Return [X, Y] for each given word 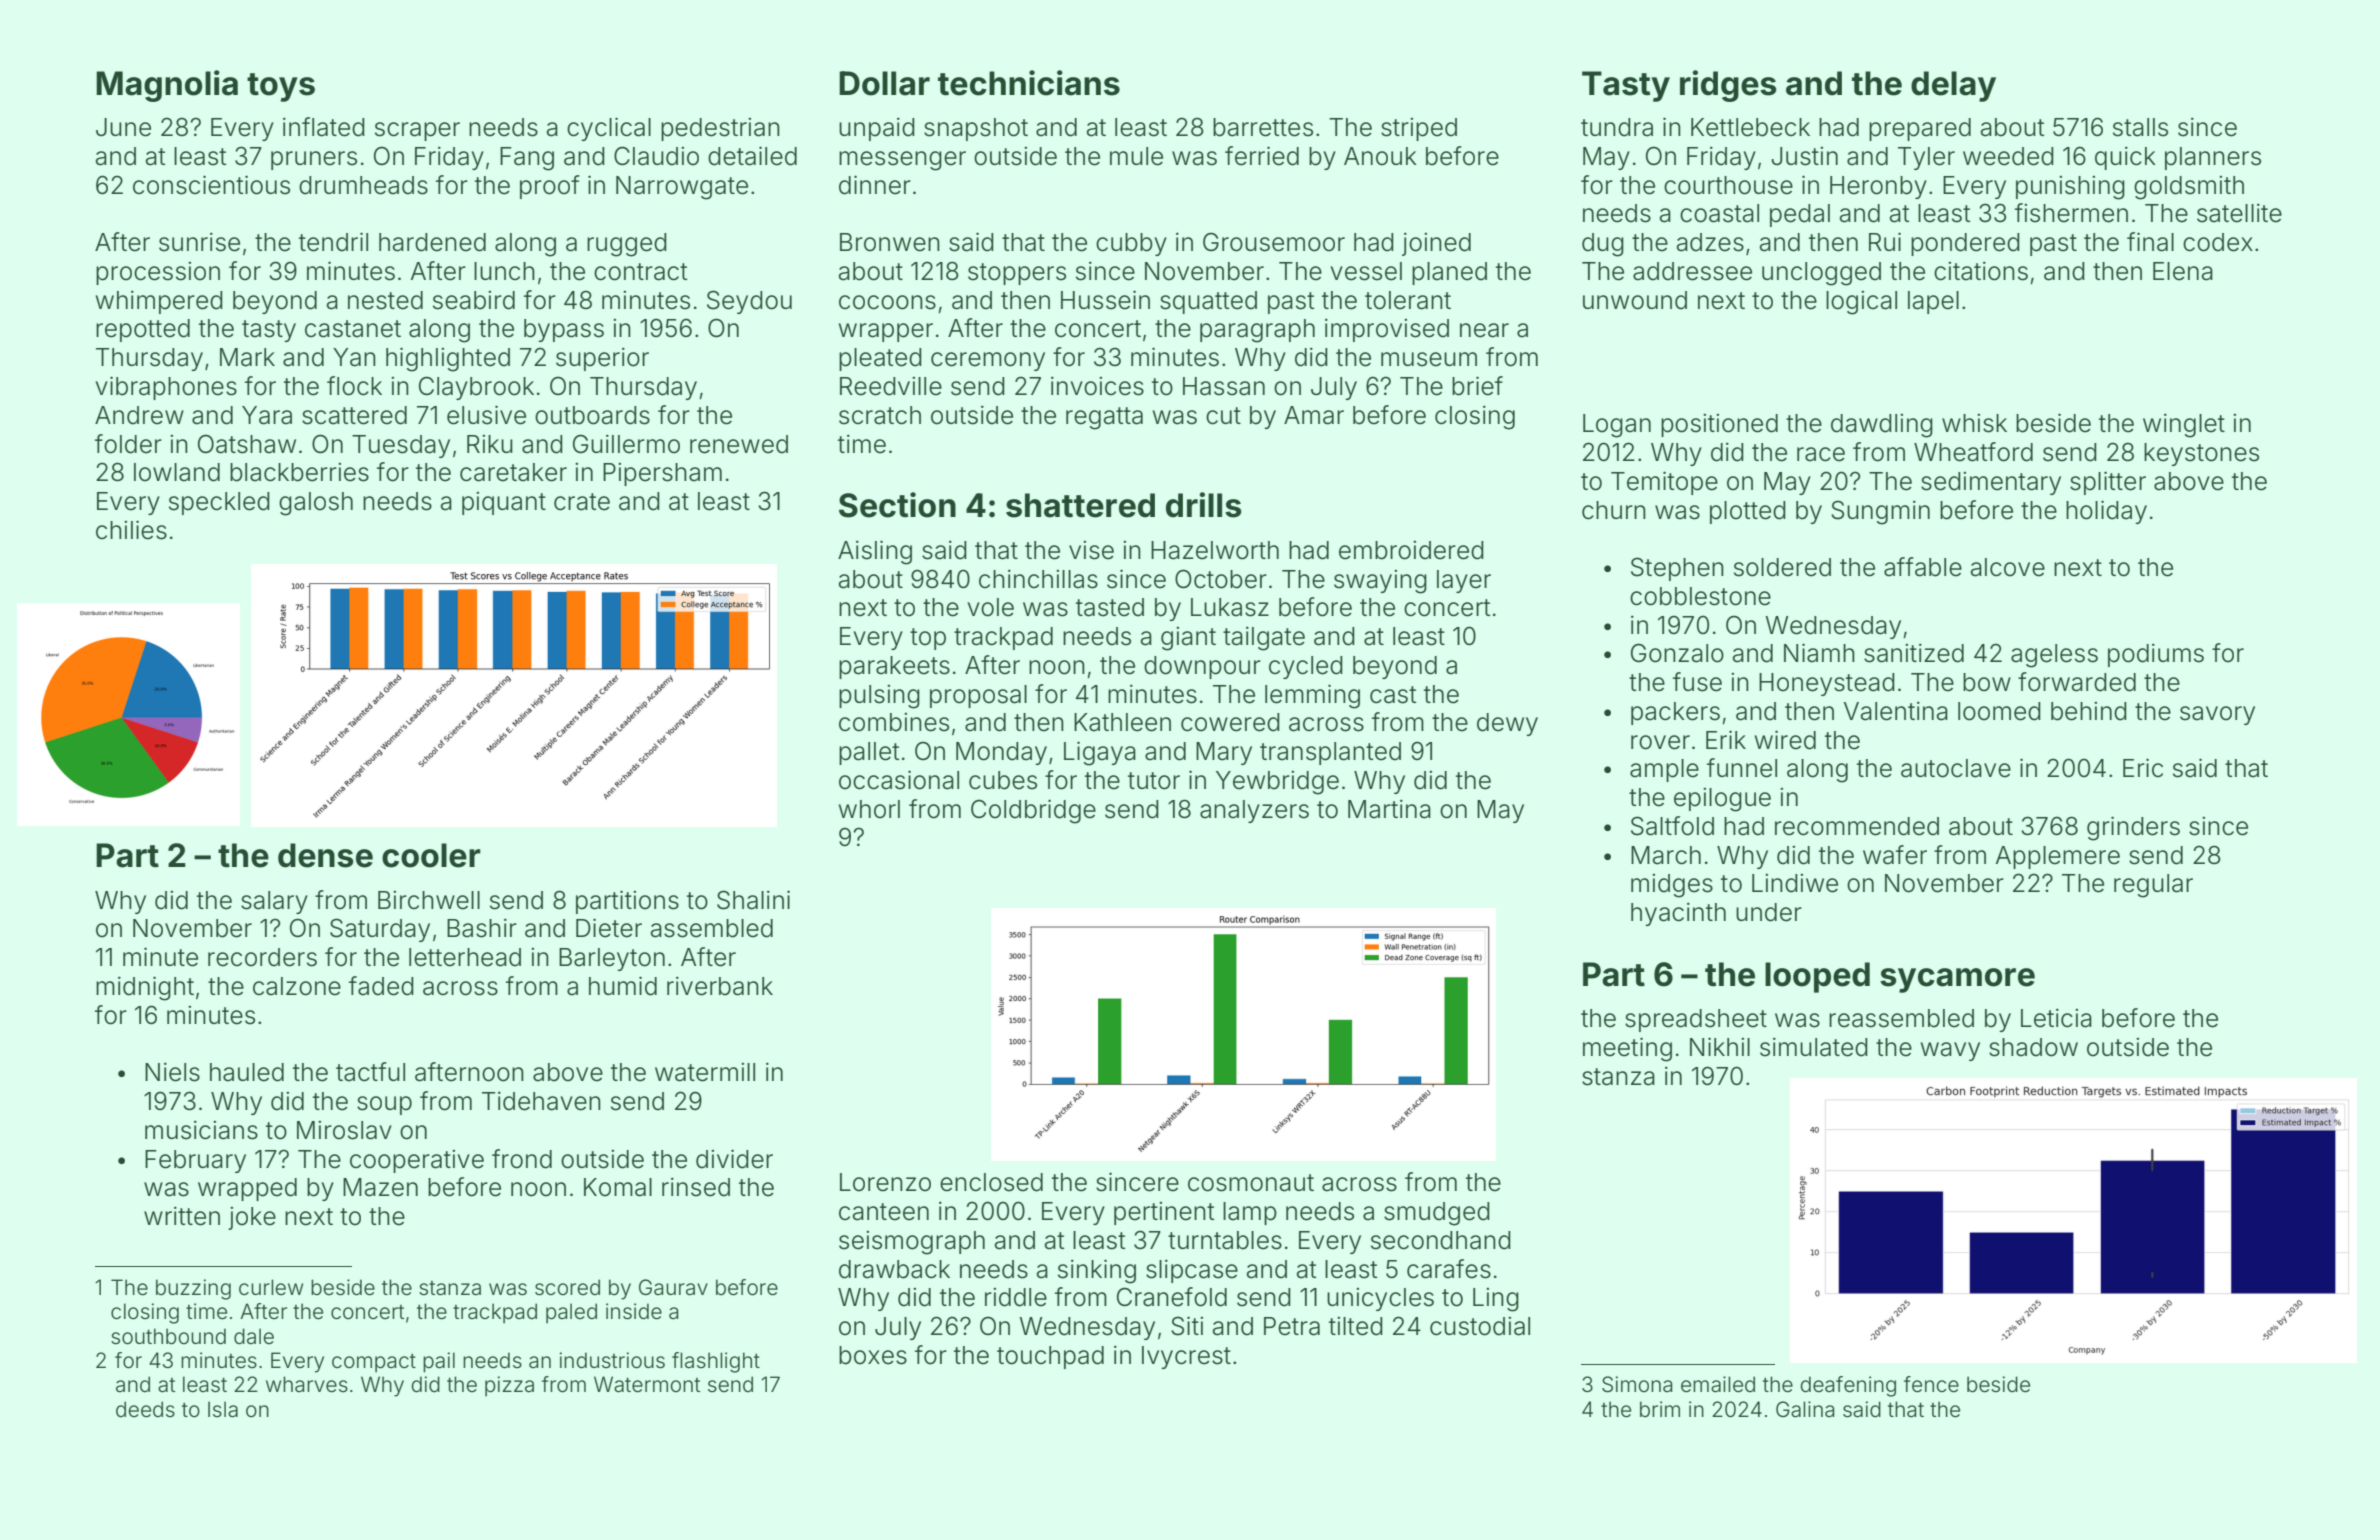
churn [1614, 510]
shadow [2033, 1047]
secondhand [1441, 1240]
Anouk [1380, 156]
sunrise [199, 242]
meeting [1627, 1049]
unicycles [1380, 1299]
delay [1953, 86]
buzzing [193, 1289]
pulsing [879, 697]
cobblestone [1700, 596]
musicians [201, 1130]
